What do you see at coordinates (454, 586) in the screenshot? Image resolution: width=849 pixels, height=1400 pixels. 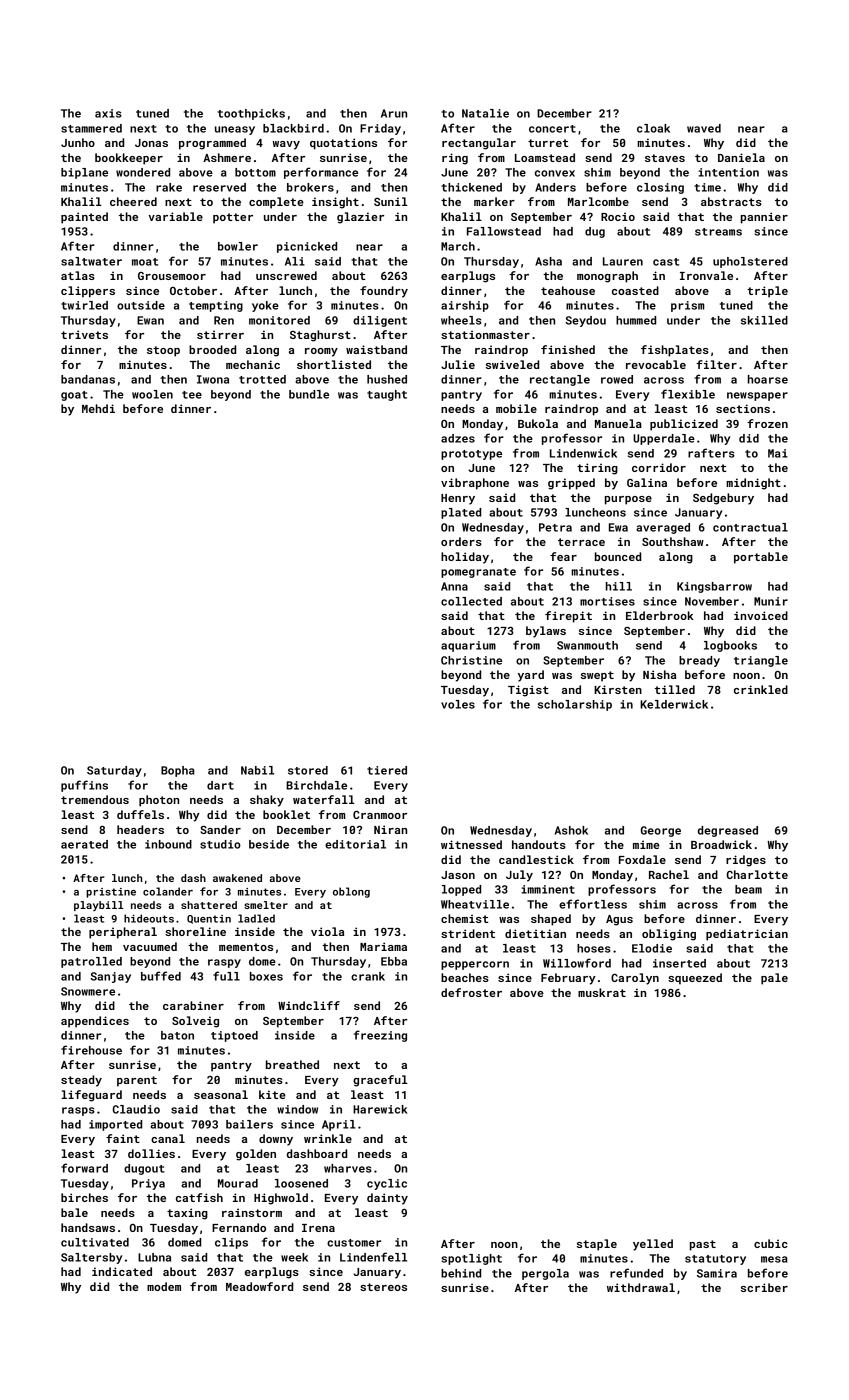 I see `Anna` at bounding box center [454, 586].
